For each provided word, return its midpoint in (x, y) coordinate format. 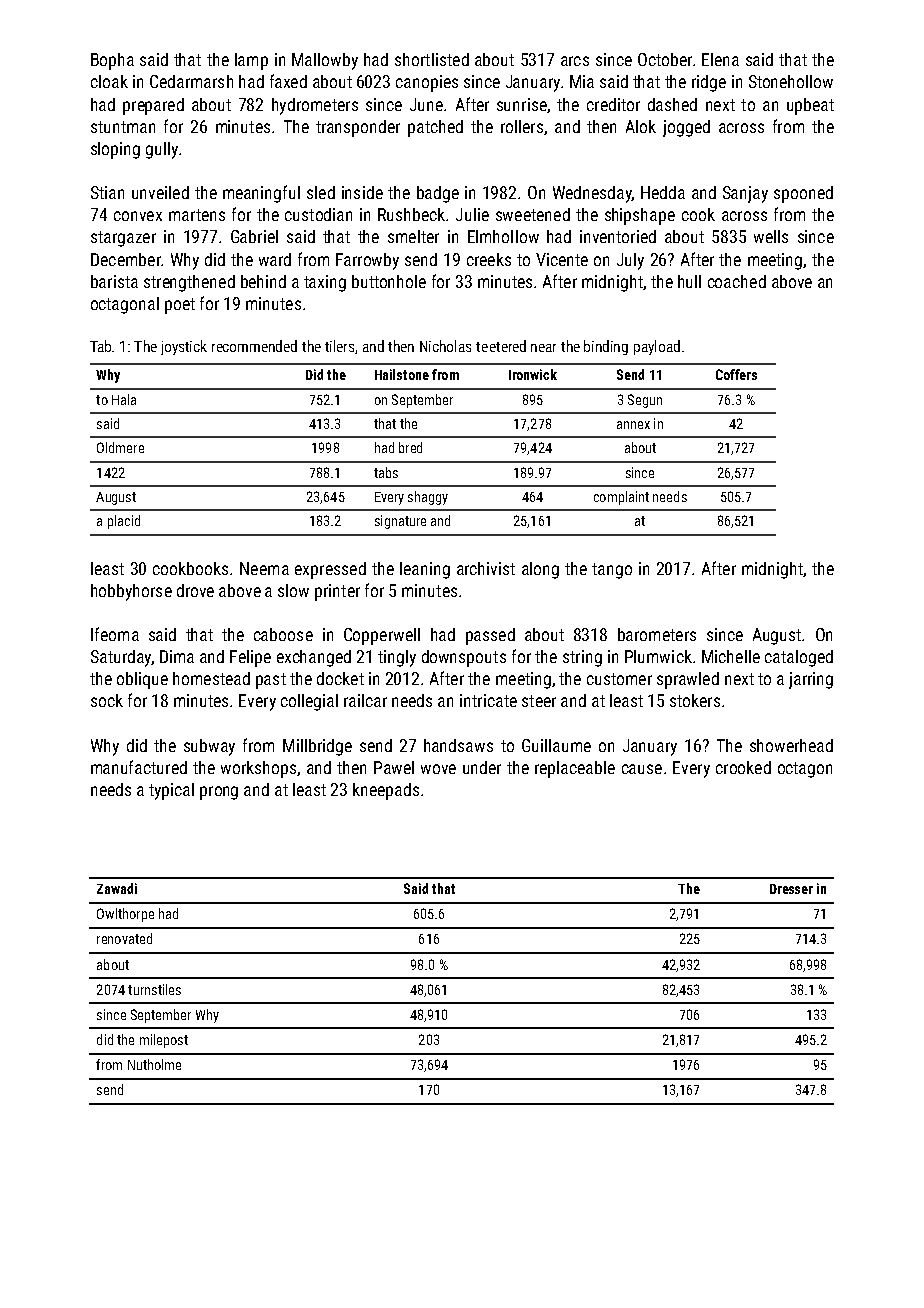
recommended (254, 346)
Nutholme (154, 1064)
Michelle (731, 656)
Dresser (791, 889)
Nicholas (445, 346)
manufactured (139, 767)
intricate (488, 700)
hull (689, 281)
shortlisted (432, 59)
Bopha (112, 61)
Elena (720, 59)
